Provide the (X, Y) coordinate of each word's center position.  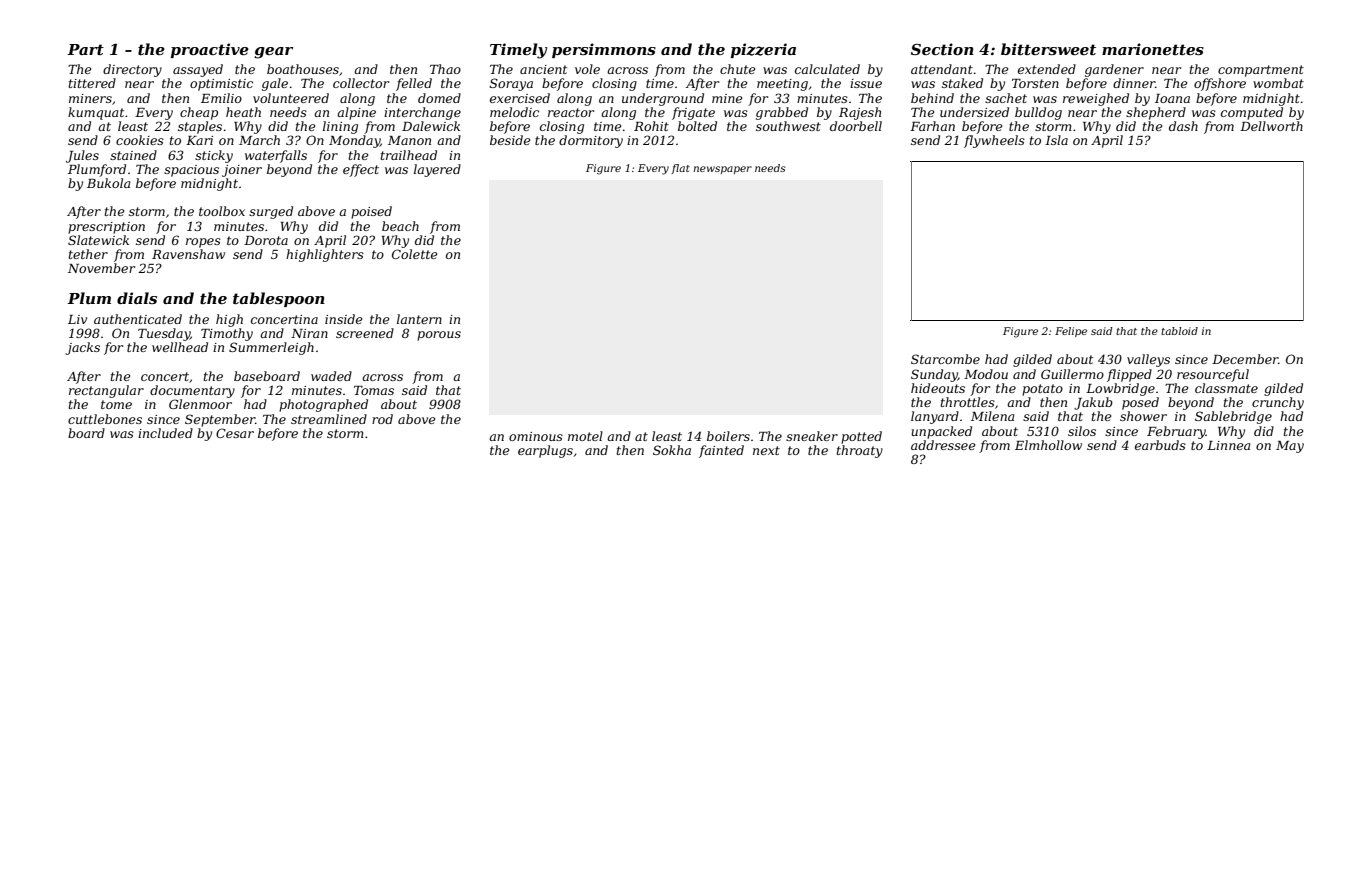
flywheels (994, 141)
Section (942, 49)
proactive (209, 50)
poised (371, 212)
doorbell (856, 126)
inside (343, 319)
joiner (242, 171)
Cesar (235, 433)
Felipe (1071, 332)
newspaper (722, 170)
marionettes (1153, 49)
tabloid (1179, 331)
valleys (1148, 360)
